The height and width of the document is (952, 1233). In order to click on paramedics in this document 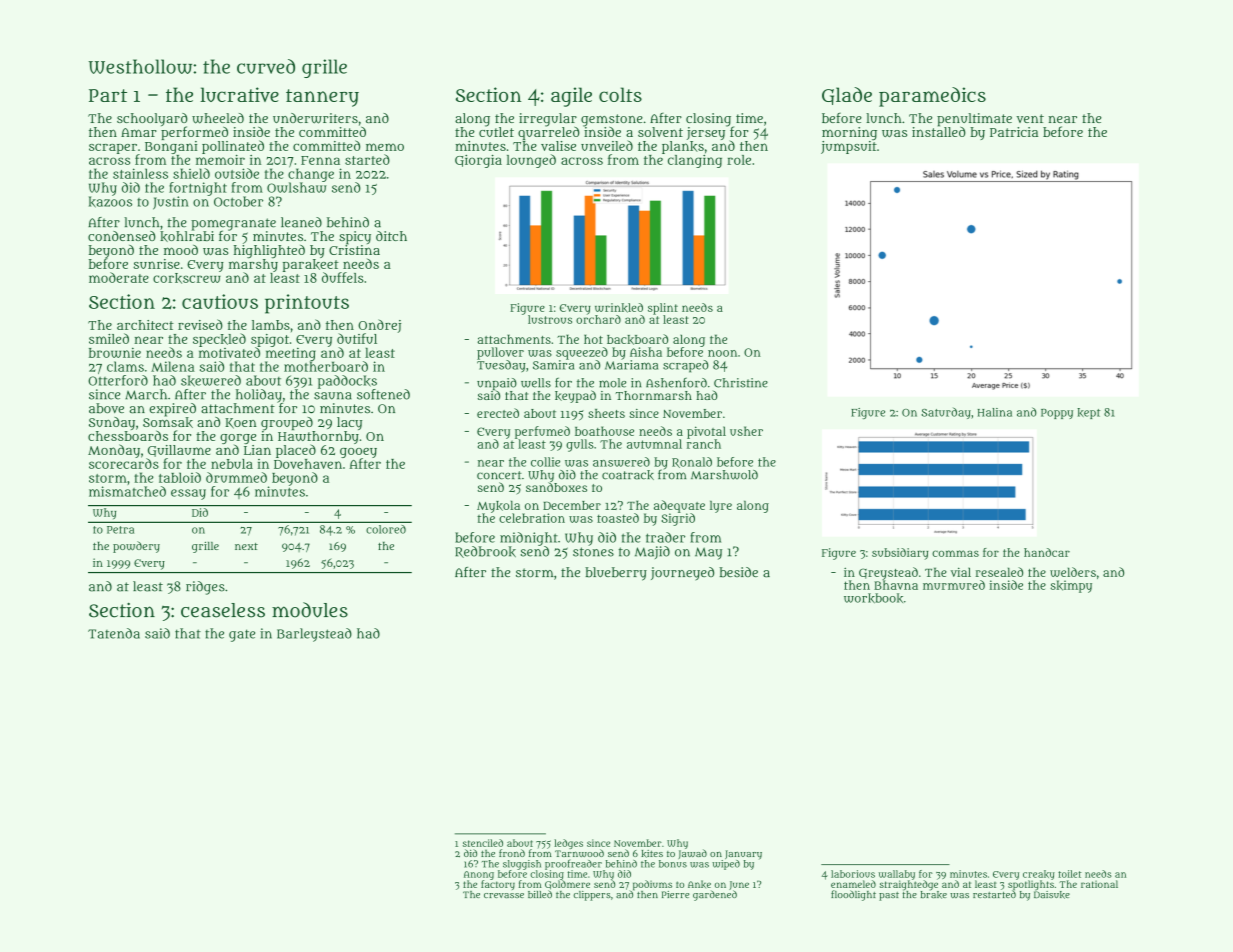, I will do `click(932, 97)`.
